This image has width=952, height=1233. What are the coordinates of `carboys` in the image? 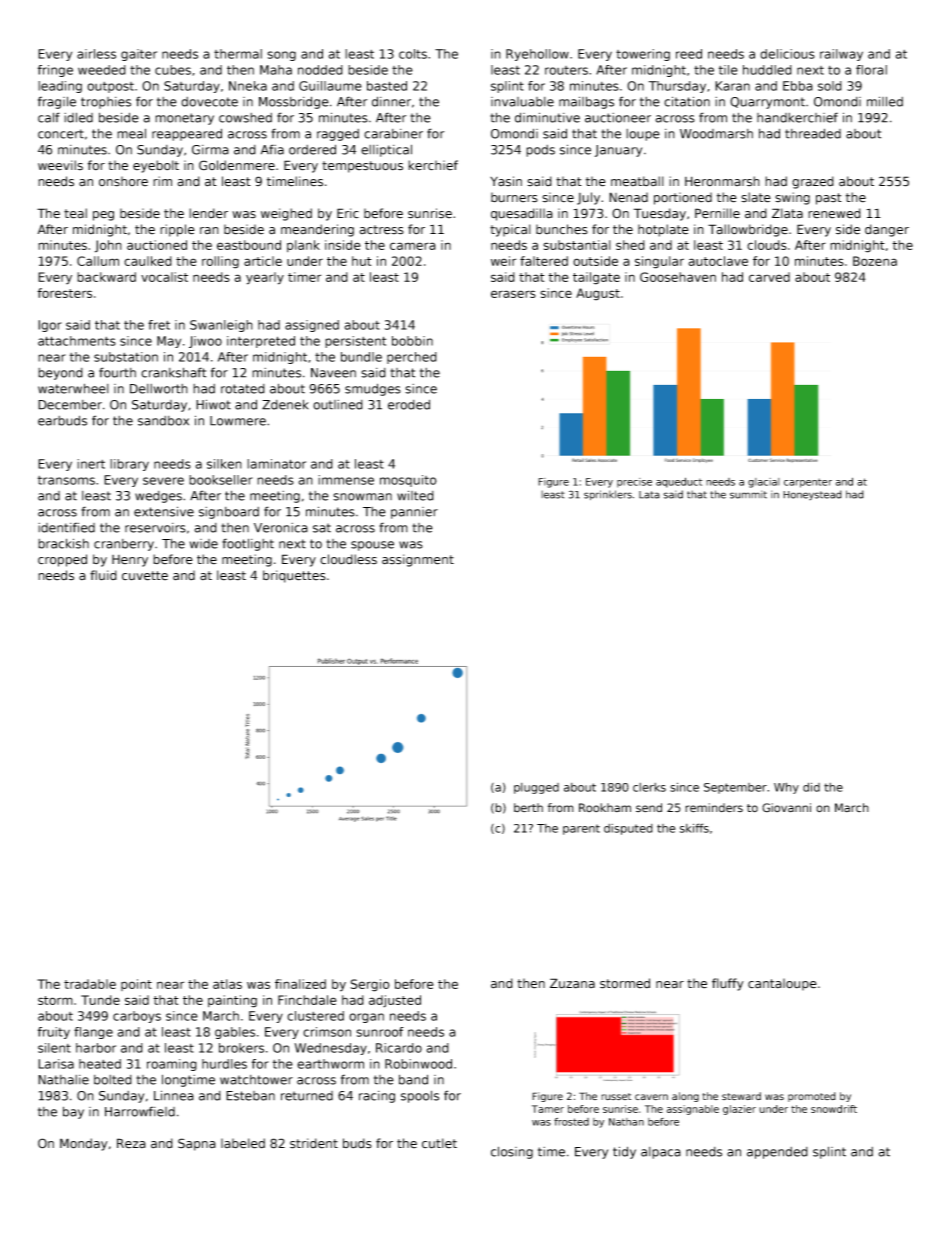 It's located at (137, 1017).
